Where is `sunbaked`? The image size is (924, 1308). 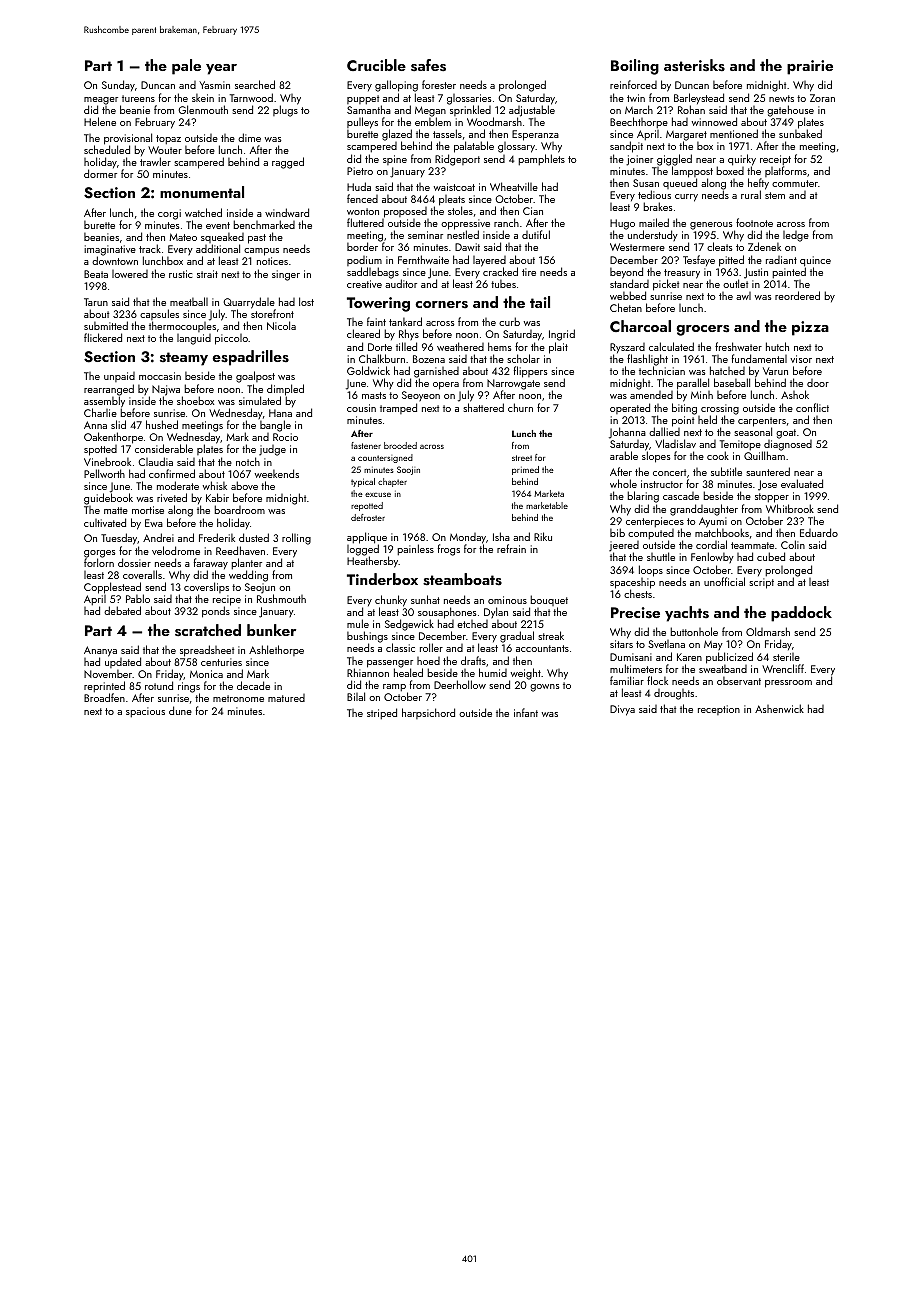
sunbaked is located at coordinates (800, 134).
